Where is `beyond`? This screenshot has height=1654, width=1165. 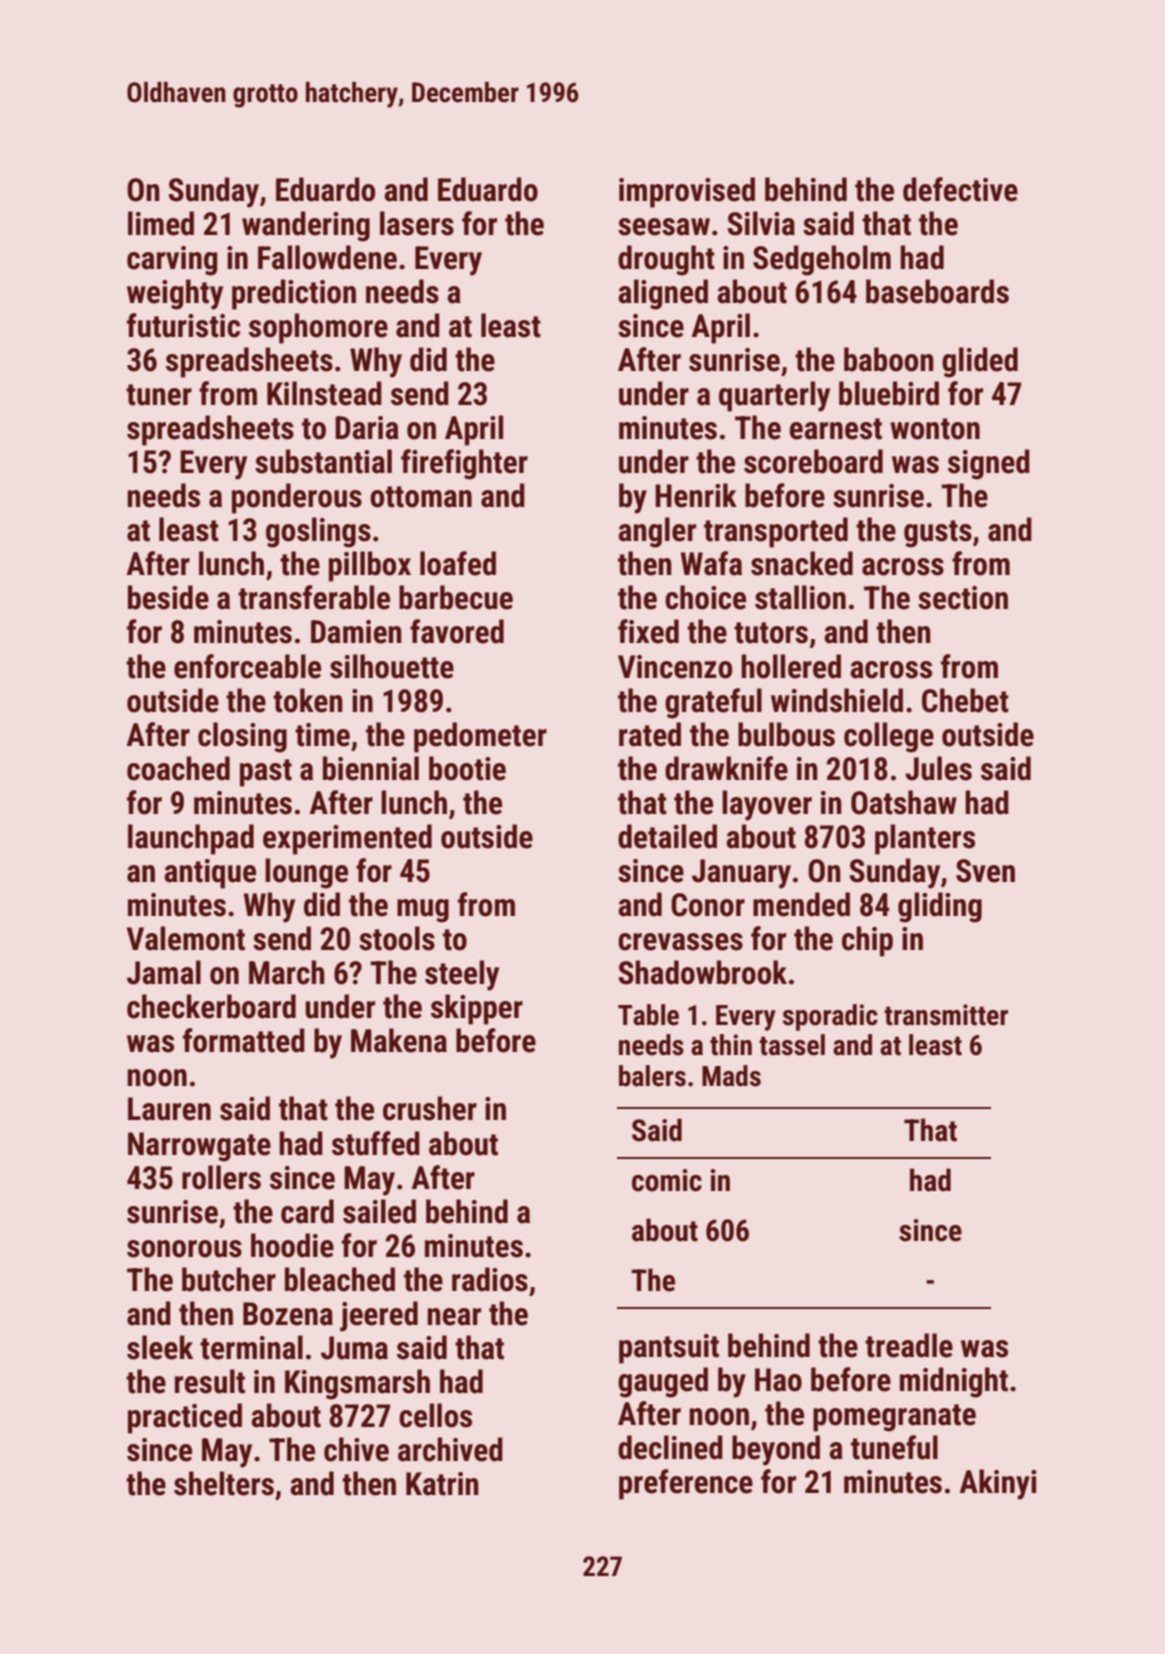 beyond is located at coordinates (776, 1450).
